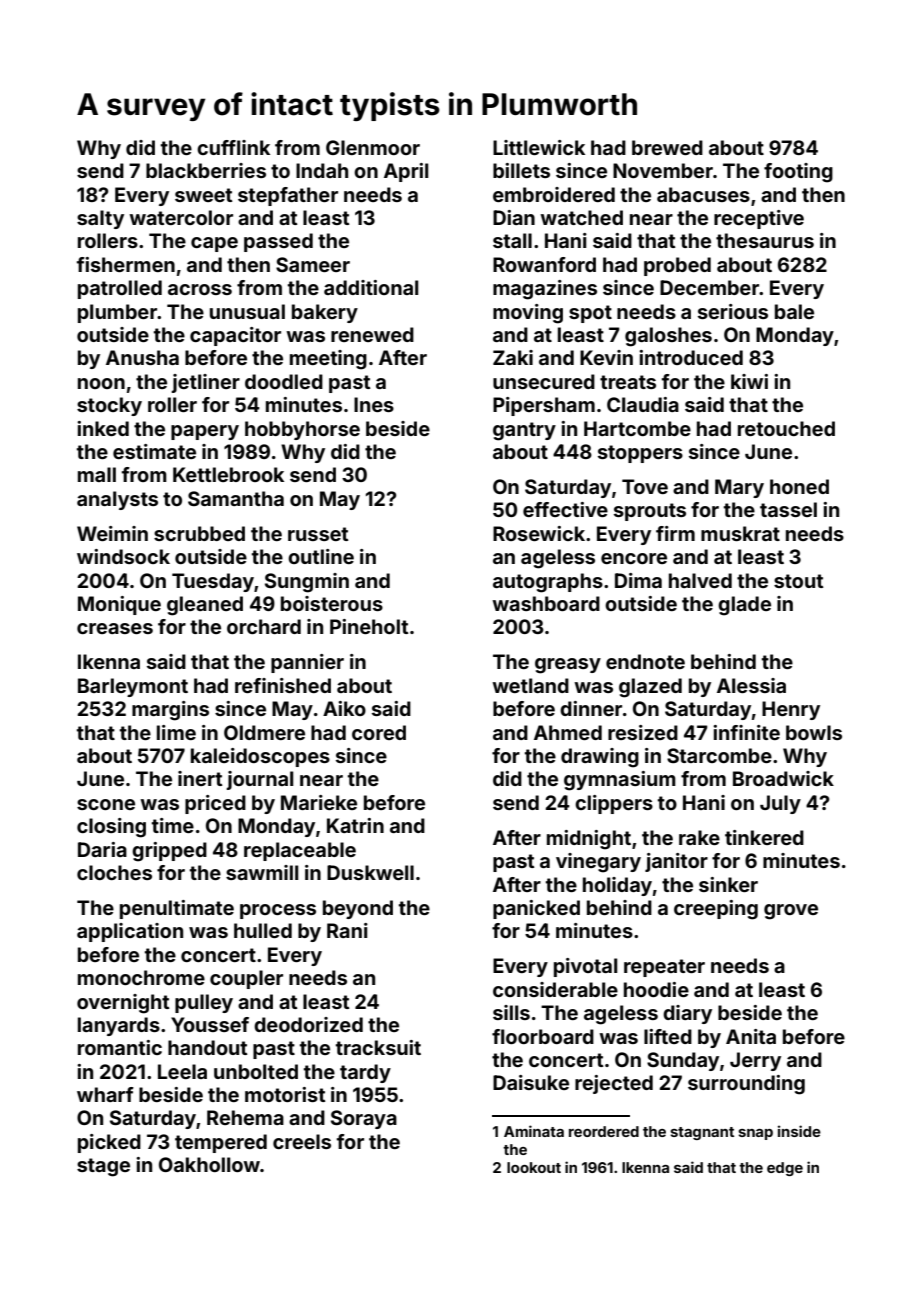 Image resolution: width=924 pixels, height=1311 pixels. Describe the element at coordinates (247, 311) in the page. I see `unusual` at that location.
